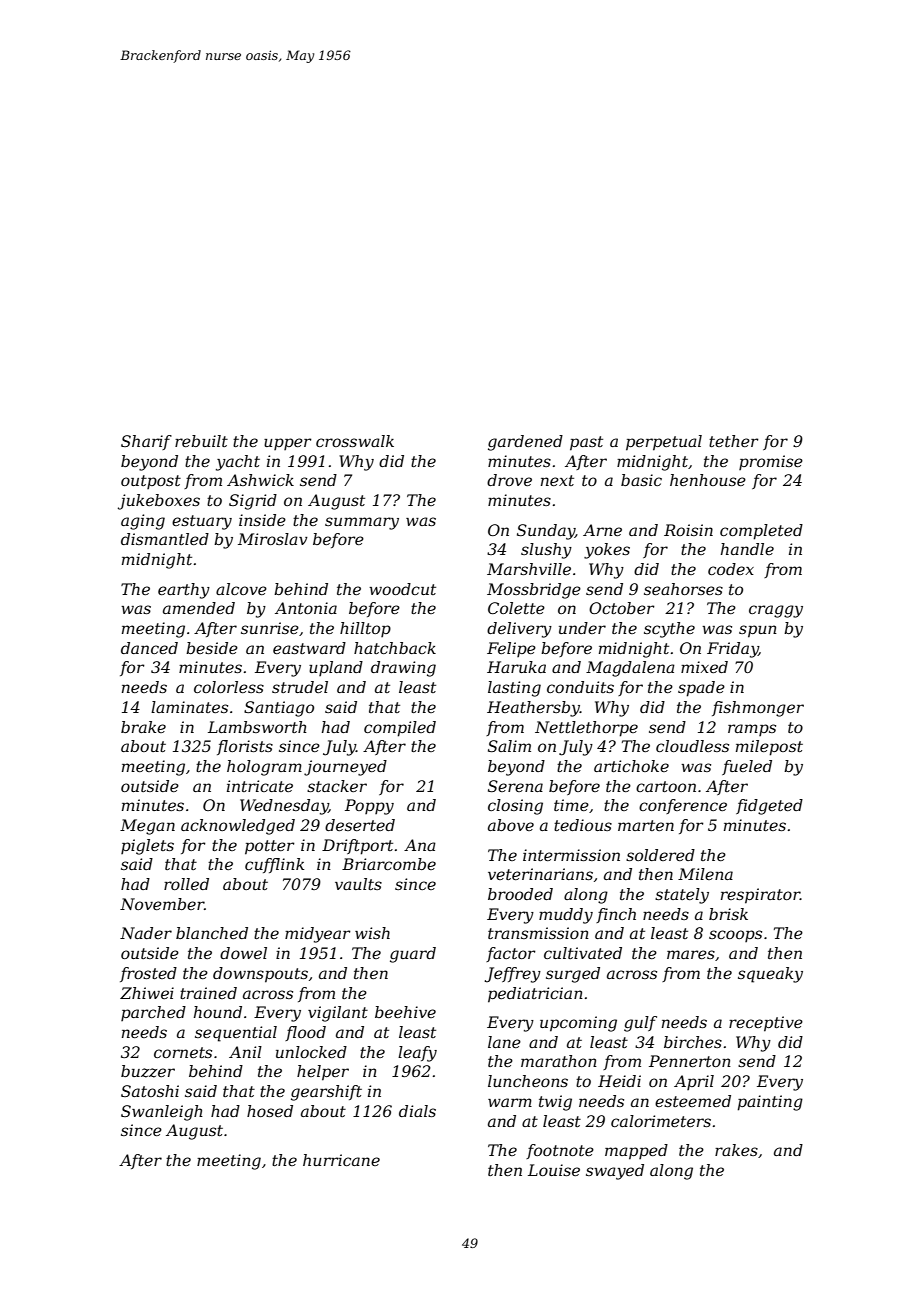  What do you see at coordinates (389, 864) in the document?
I see `Briarcombe` at bounding box center [389, 864].
